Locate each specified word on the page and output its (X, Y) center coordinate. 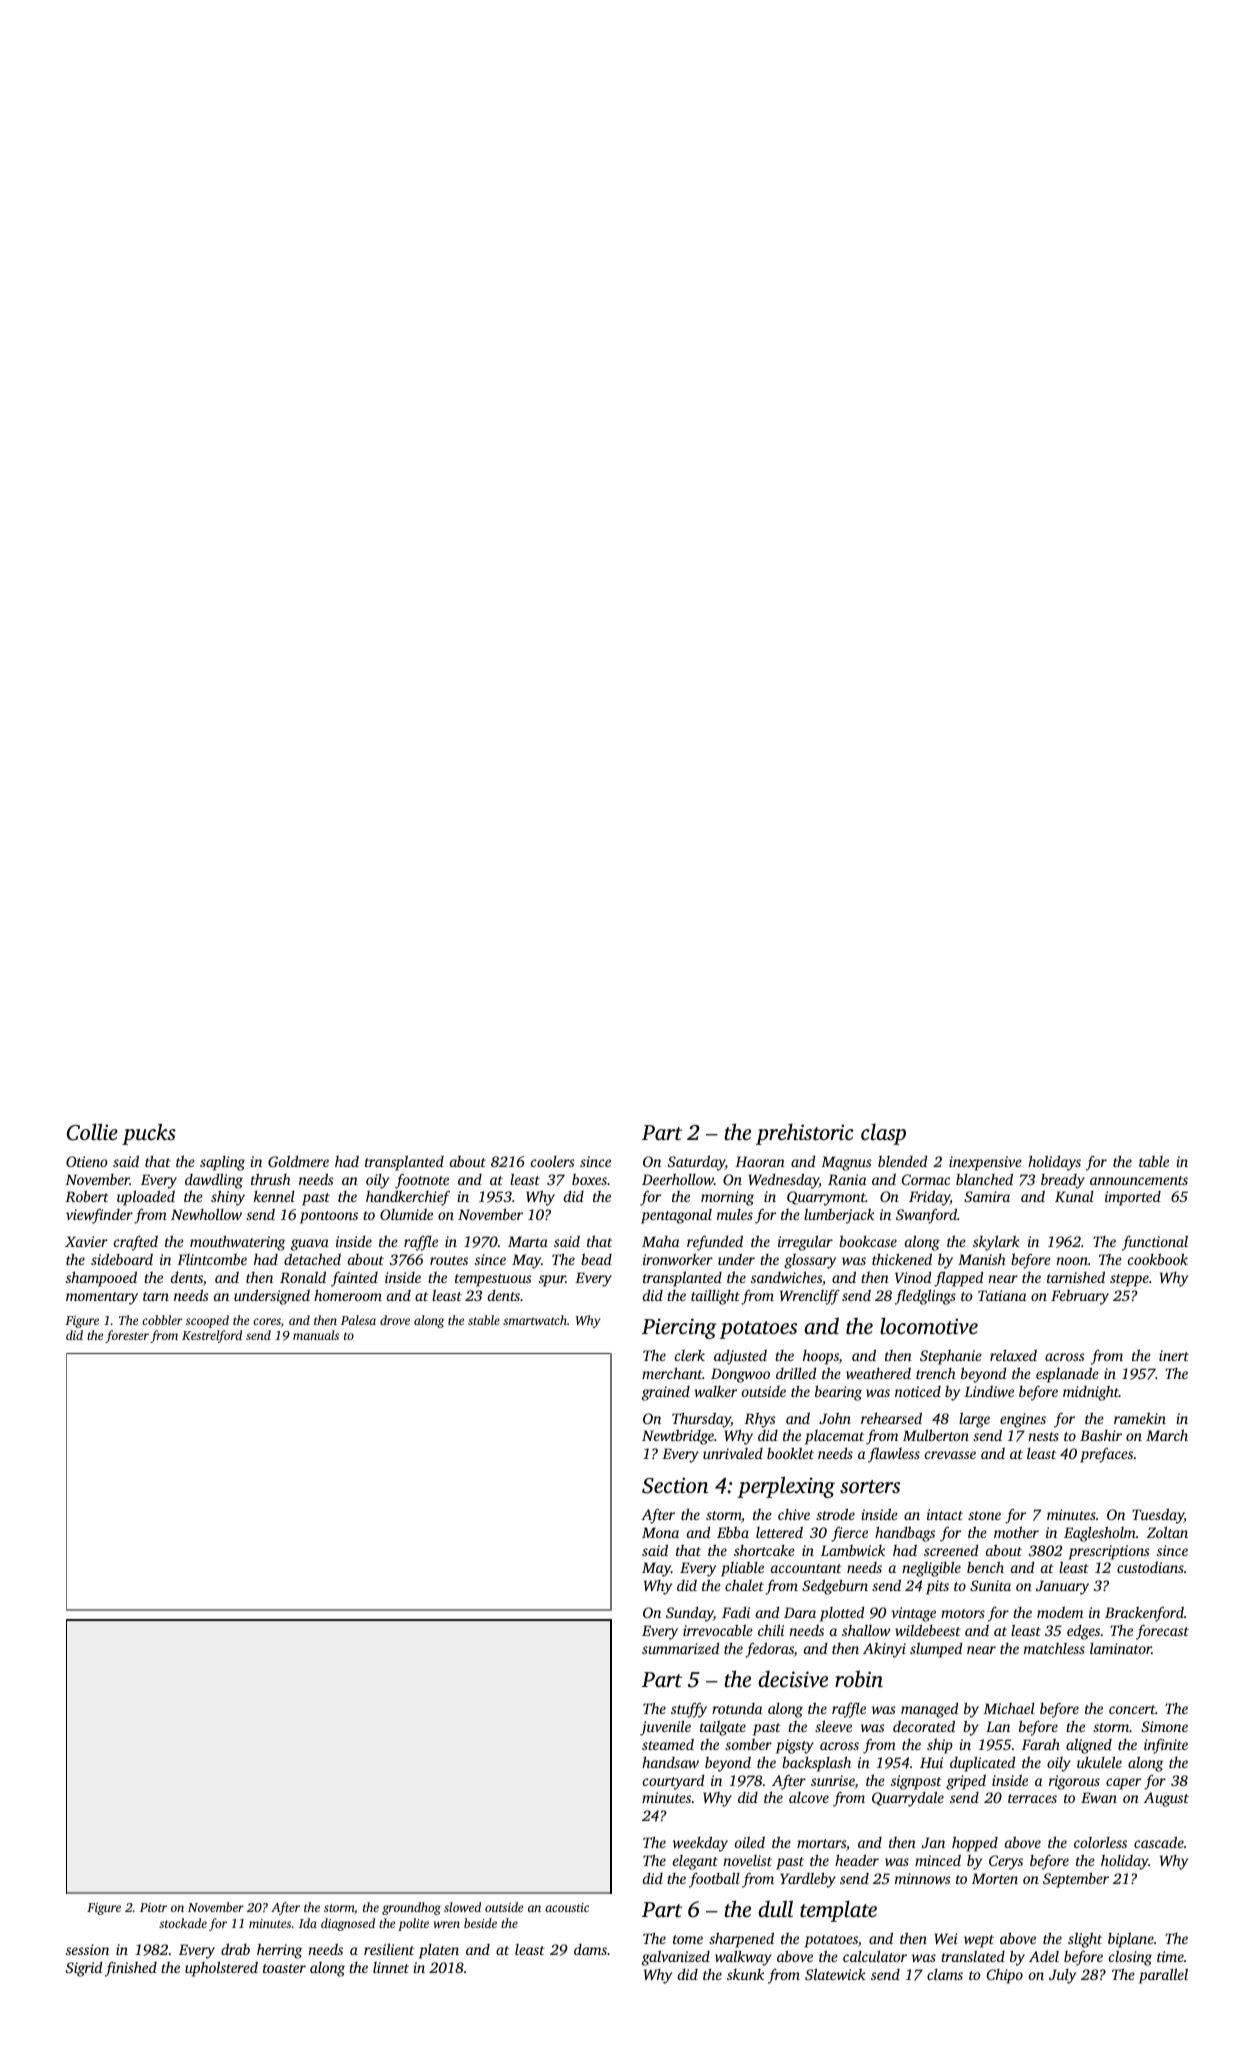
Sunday (689, 1614)
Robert (87, 1196)
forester (127, 1336)
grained (666, 1393)
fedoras (769, 1650)
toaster (284, 1968)
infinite (1166, 1746)
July (1062, 1976)
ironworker (678, 1259)
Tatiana (1002, 1295)
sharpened (741, 1940)
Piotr (153, 1907)
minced (938, 1860)
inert (1174, 1355)
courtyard (673, 1782)
